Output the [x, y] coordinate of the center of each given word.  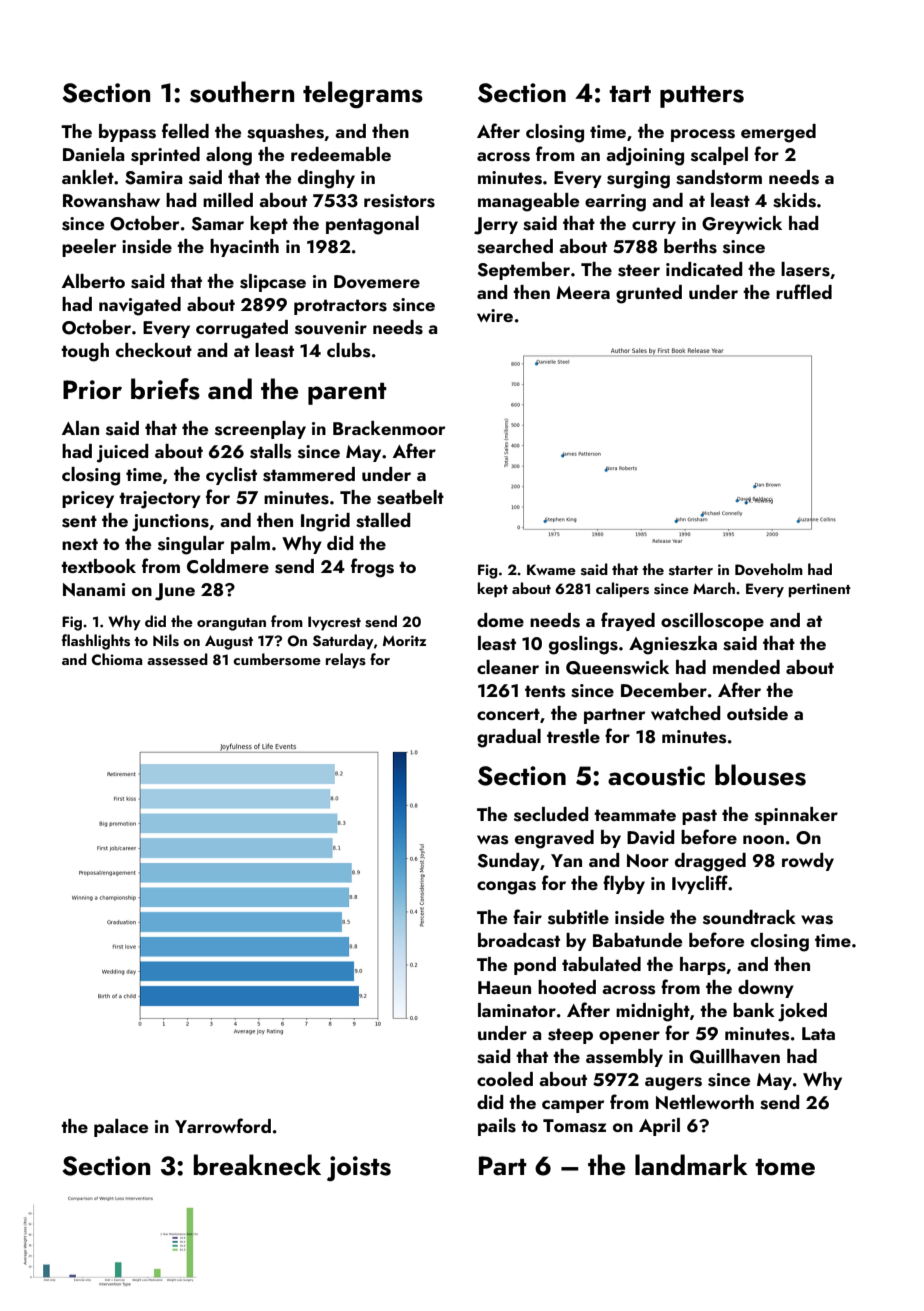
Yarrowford [223, 1125]
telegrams [363, 95]
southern [242, 92]
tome [785, 1167]
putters [702, 97]
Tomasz [574, 1126]
